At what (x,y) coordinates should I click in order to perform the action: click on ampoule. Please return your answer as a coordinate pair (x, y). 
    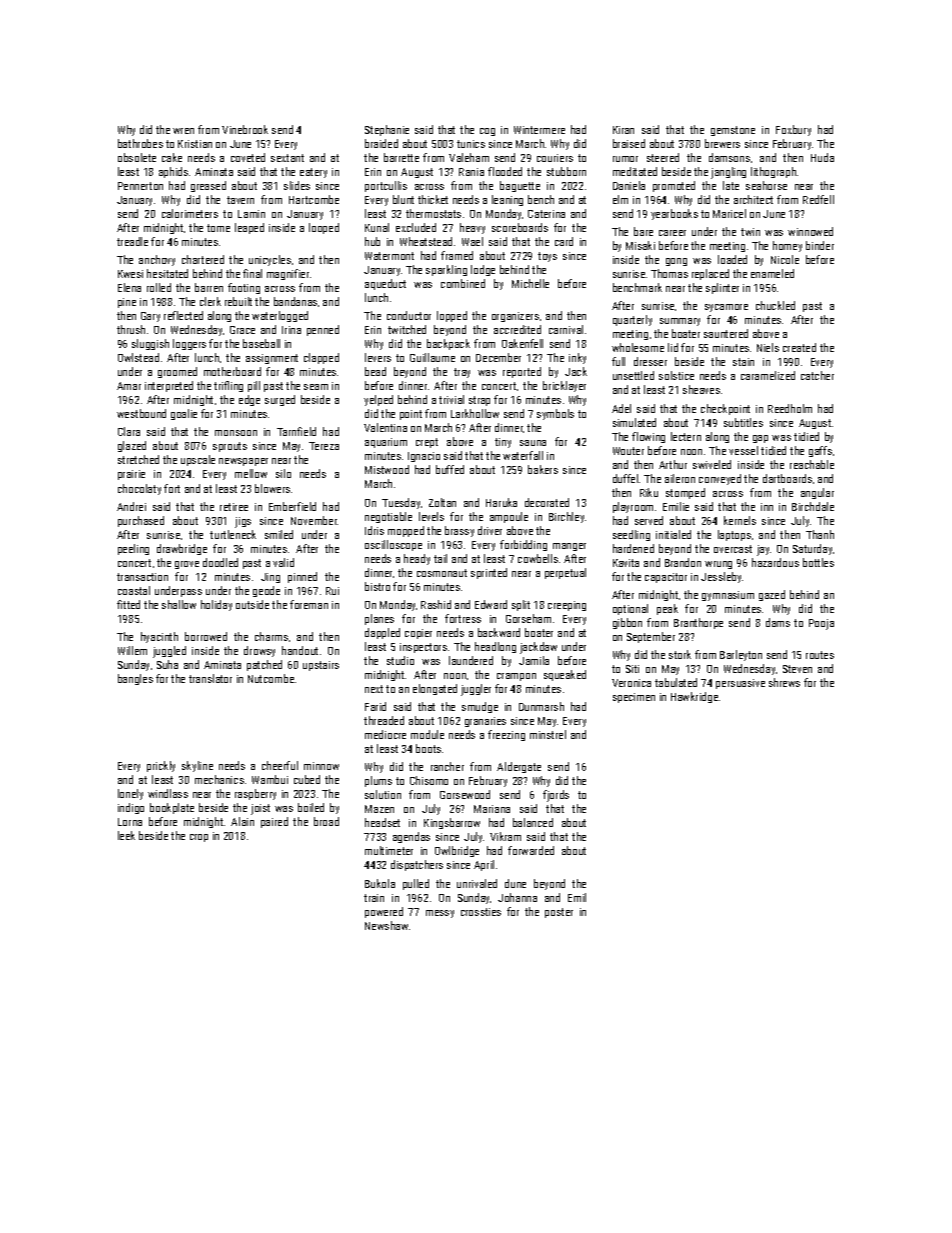
    Looking at the image, I should click on (509, 517).
